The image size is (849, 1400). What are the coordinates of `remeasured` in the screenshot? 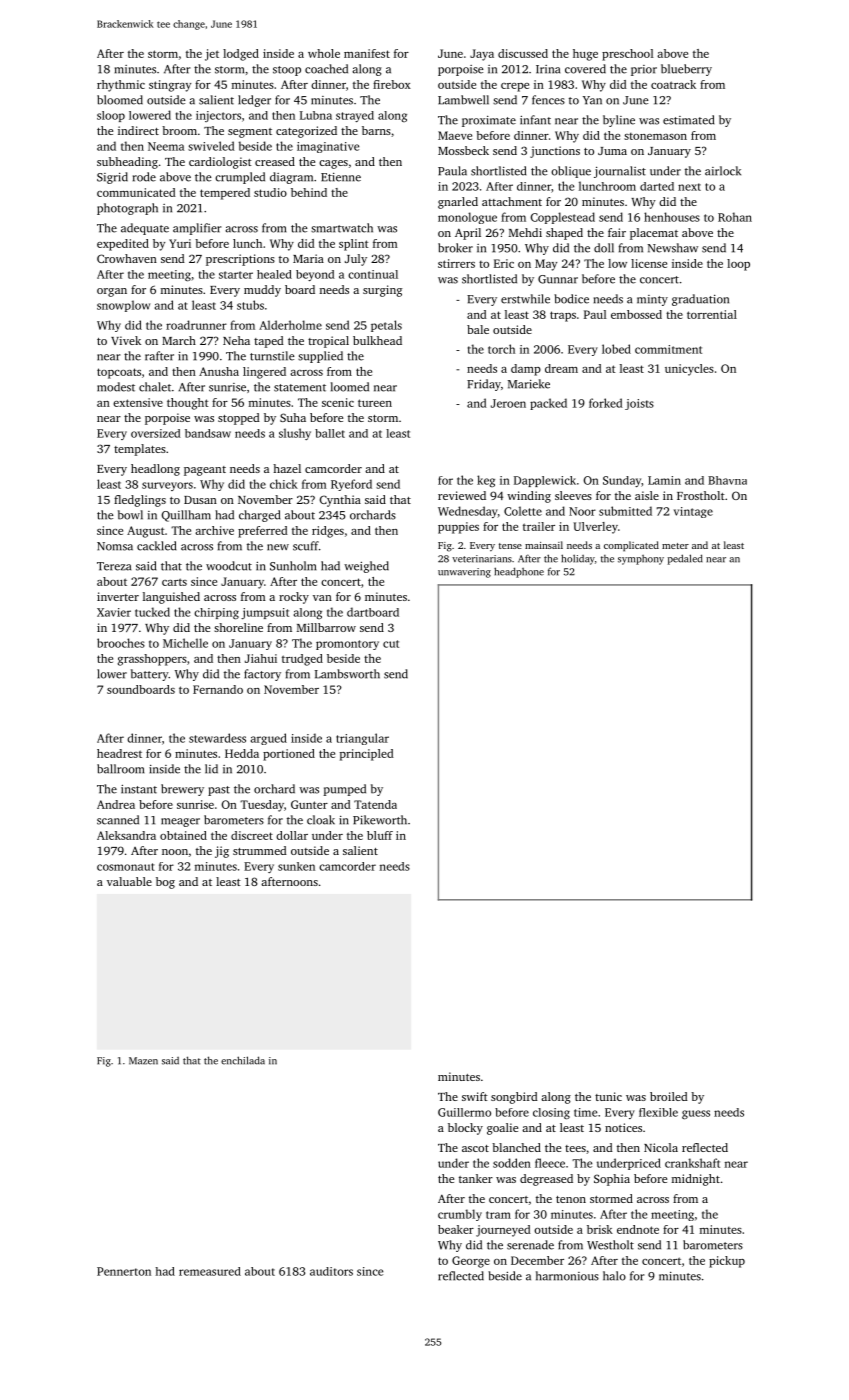 It's located at (210, 1271).
